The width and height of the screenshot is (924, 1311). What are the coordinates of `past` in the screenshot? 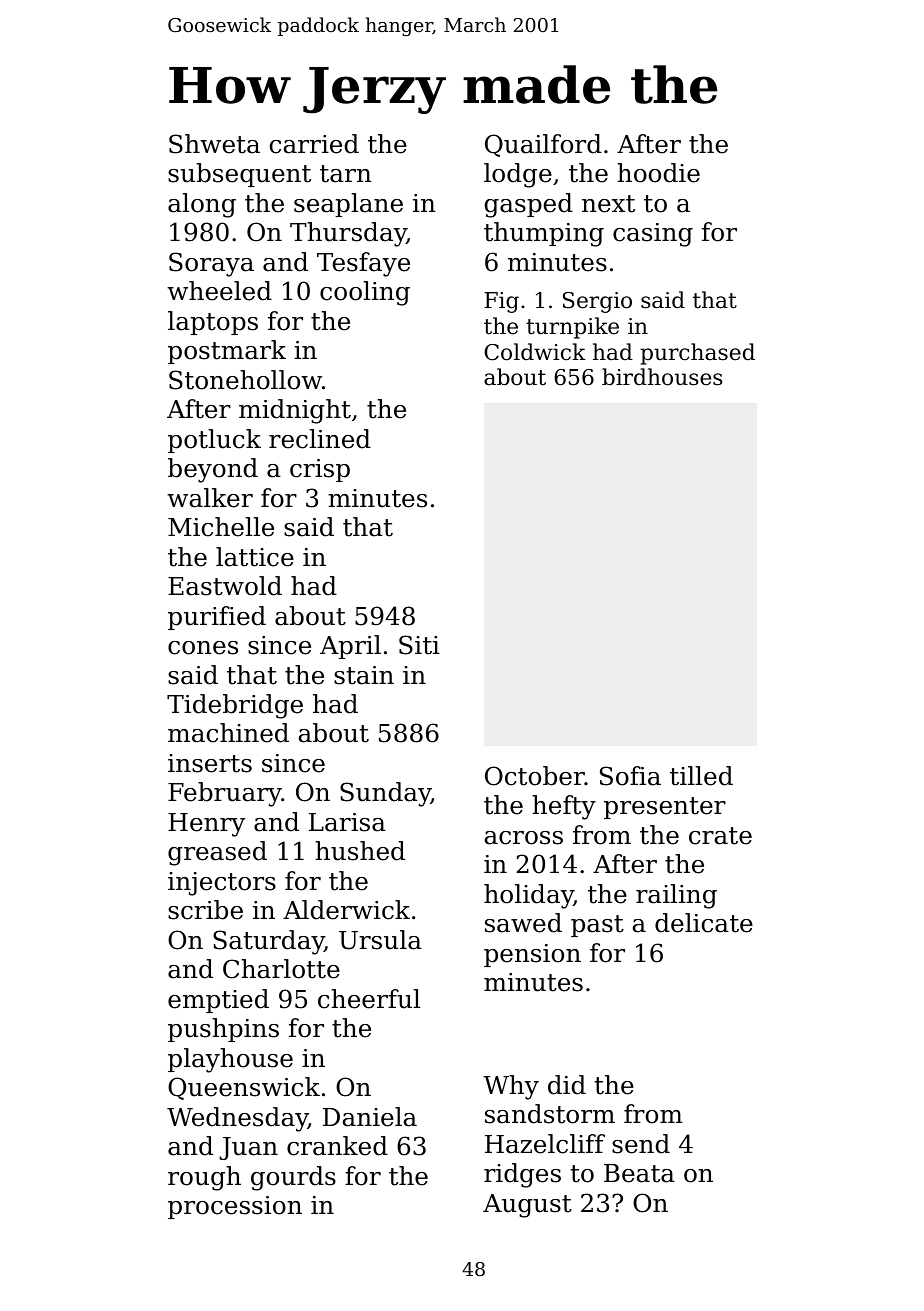 It's located at (597, 926).
